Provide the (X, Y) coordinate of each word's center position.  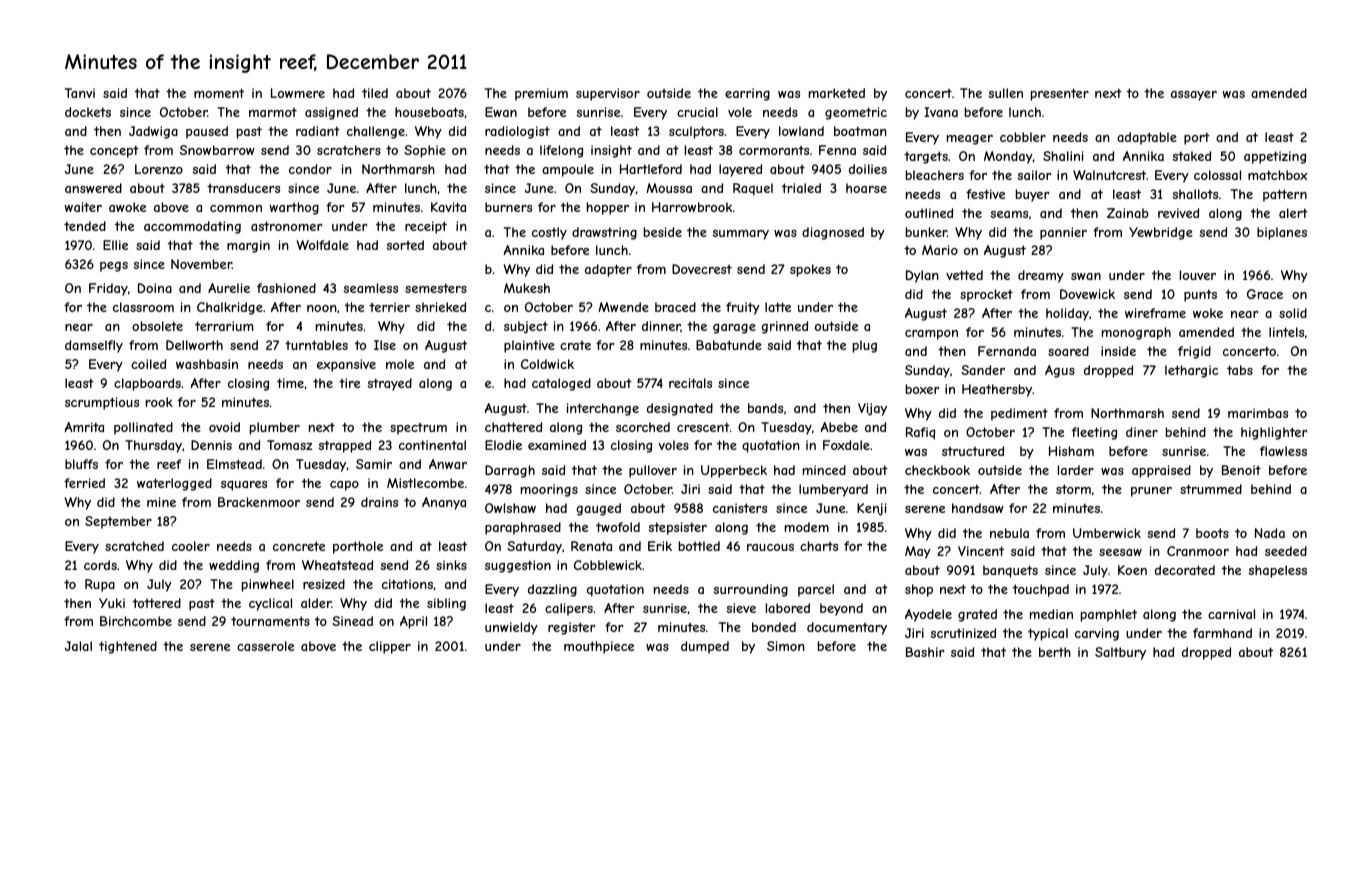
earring (747, 94)
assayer (1194, 96)
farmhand (1222, 633)
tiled (375, 93)
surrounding (751, 590)
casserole (265, 646)
